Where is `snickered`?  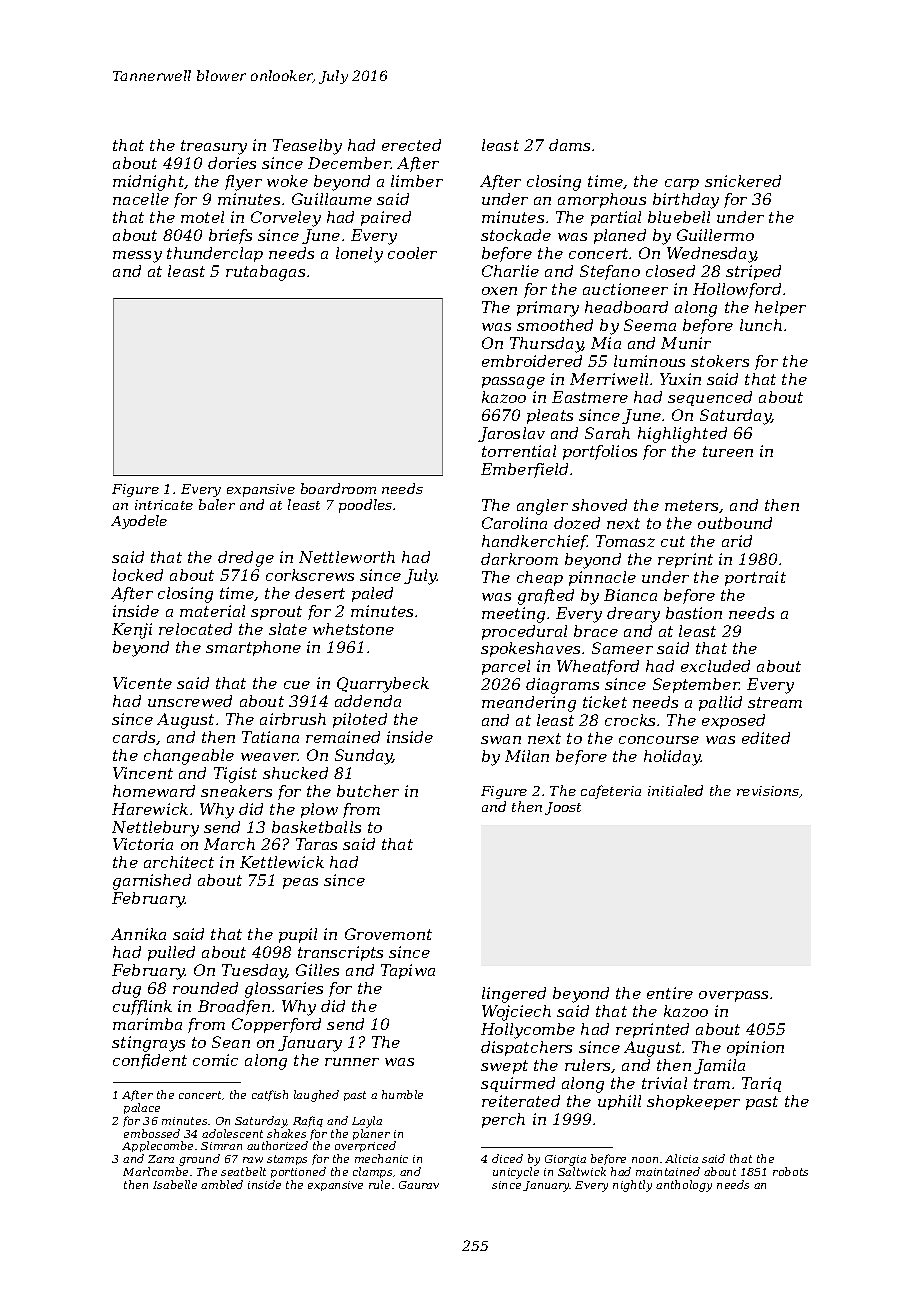
snickered is located at coordinates (743, 181).
